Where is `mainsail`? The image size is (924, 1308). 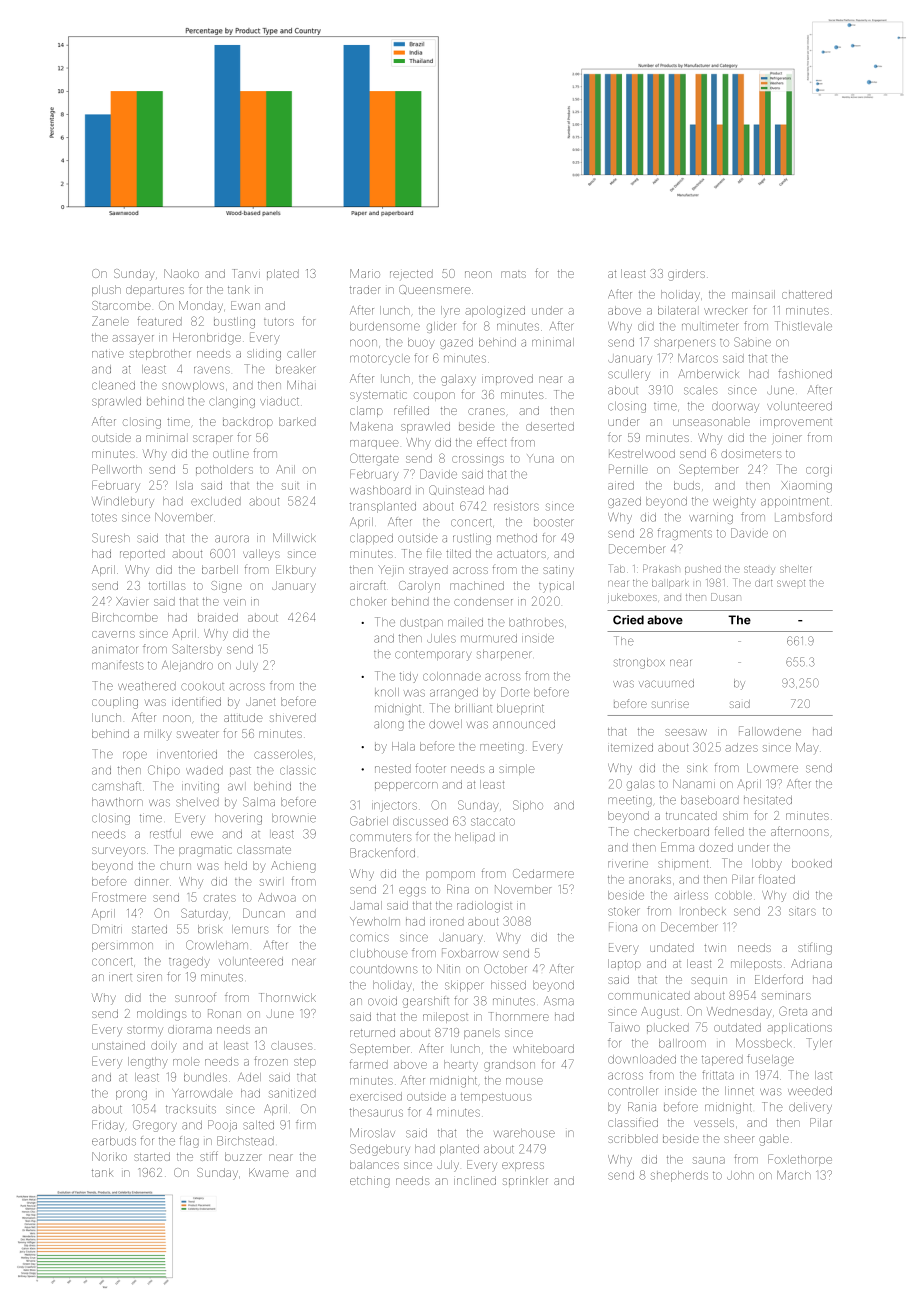
mainsail is located at coordinates (753, 294).
